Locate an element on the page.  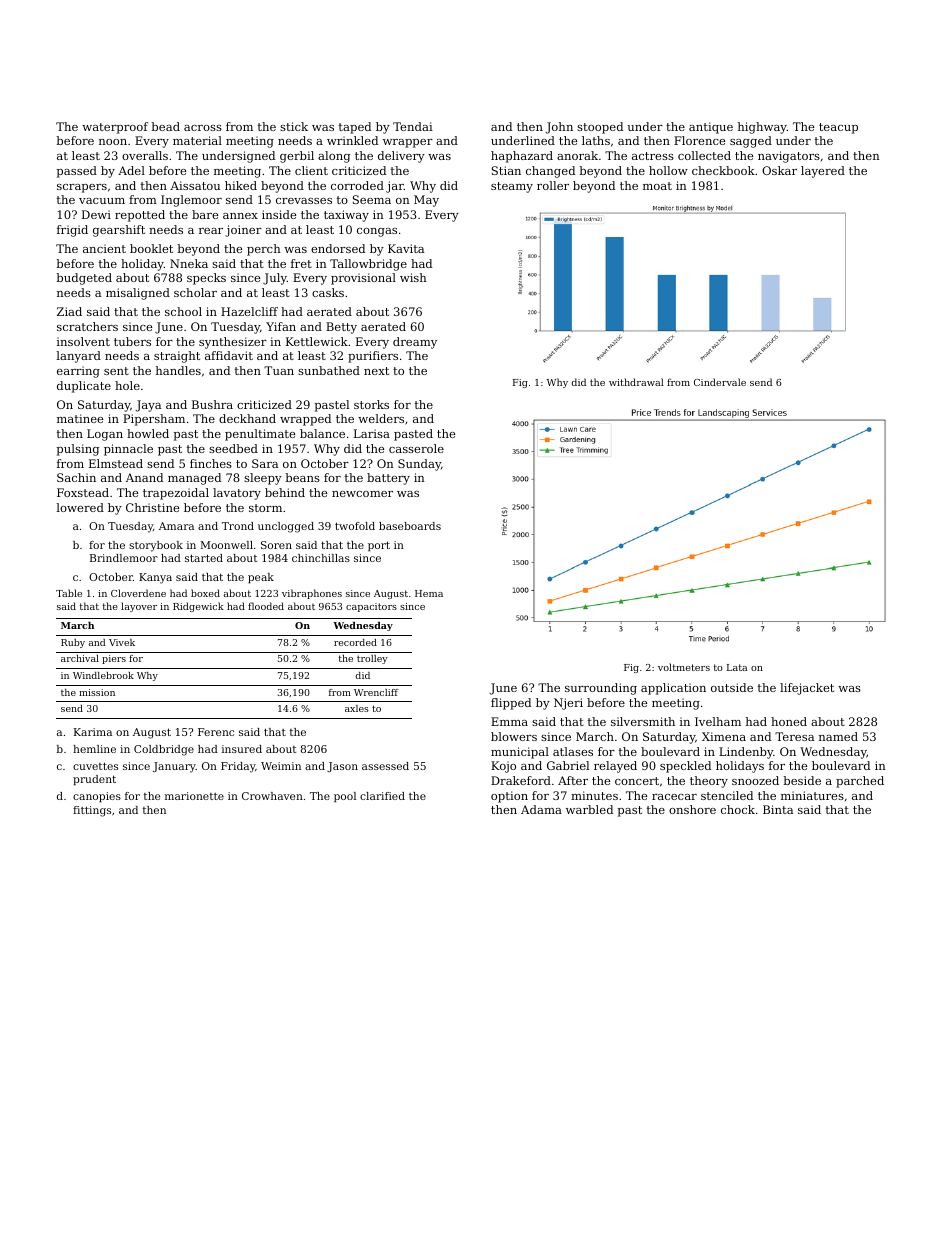
insured is located at coordinates (242, 749).
